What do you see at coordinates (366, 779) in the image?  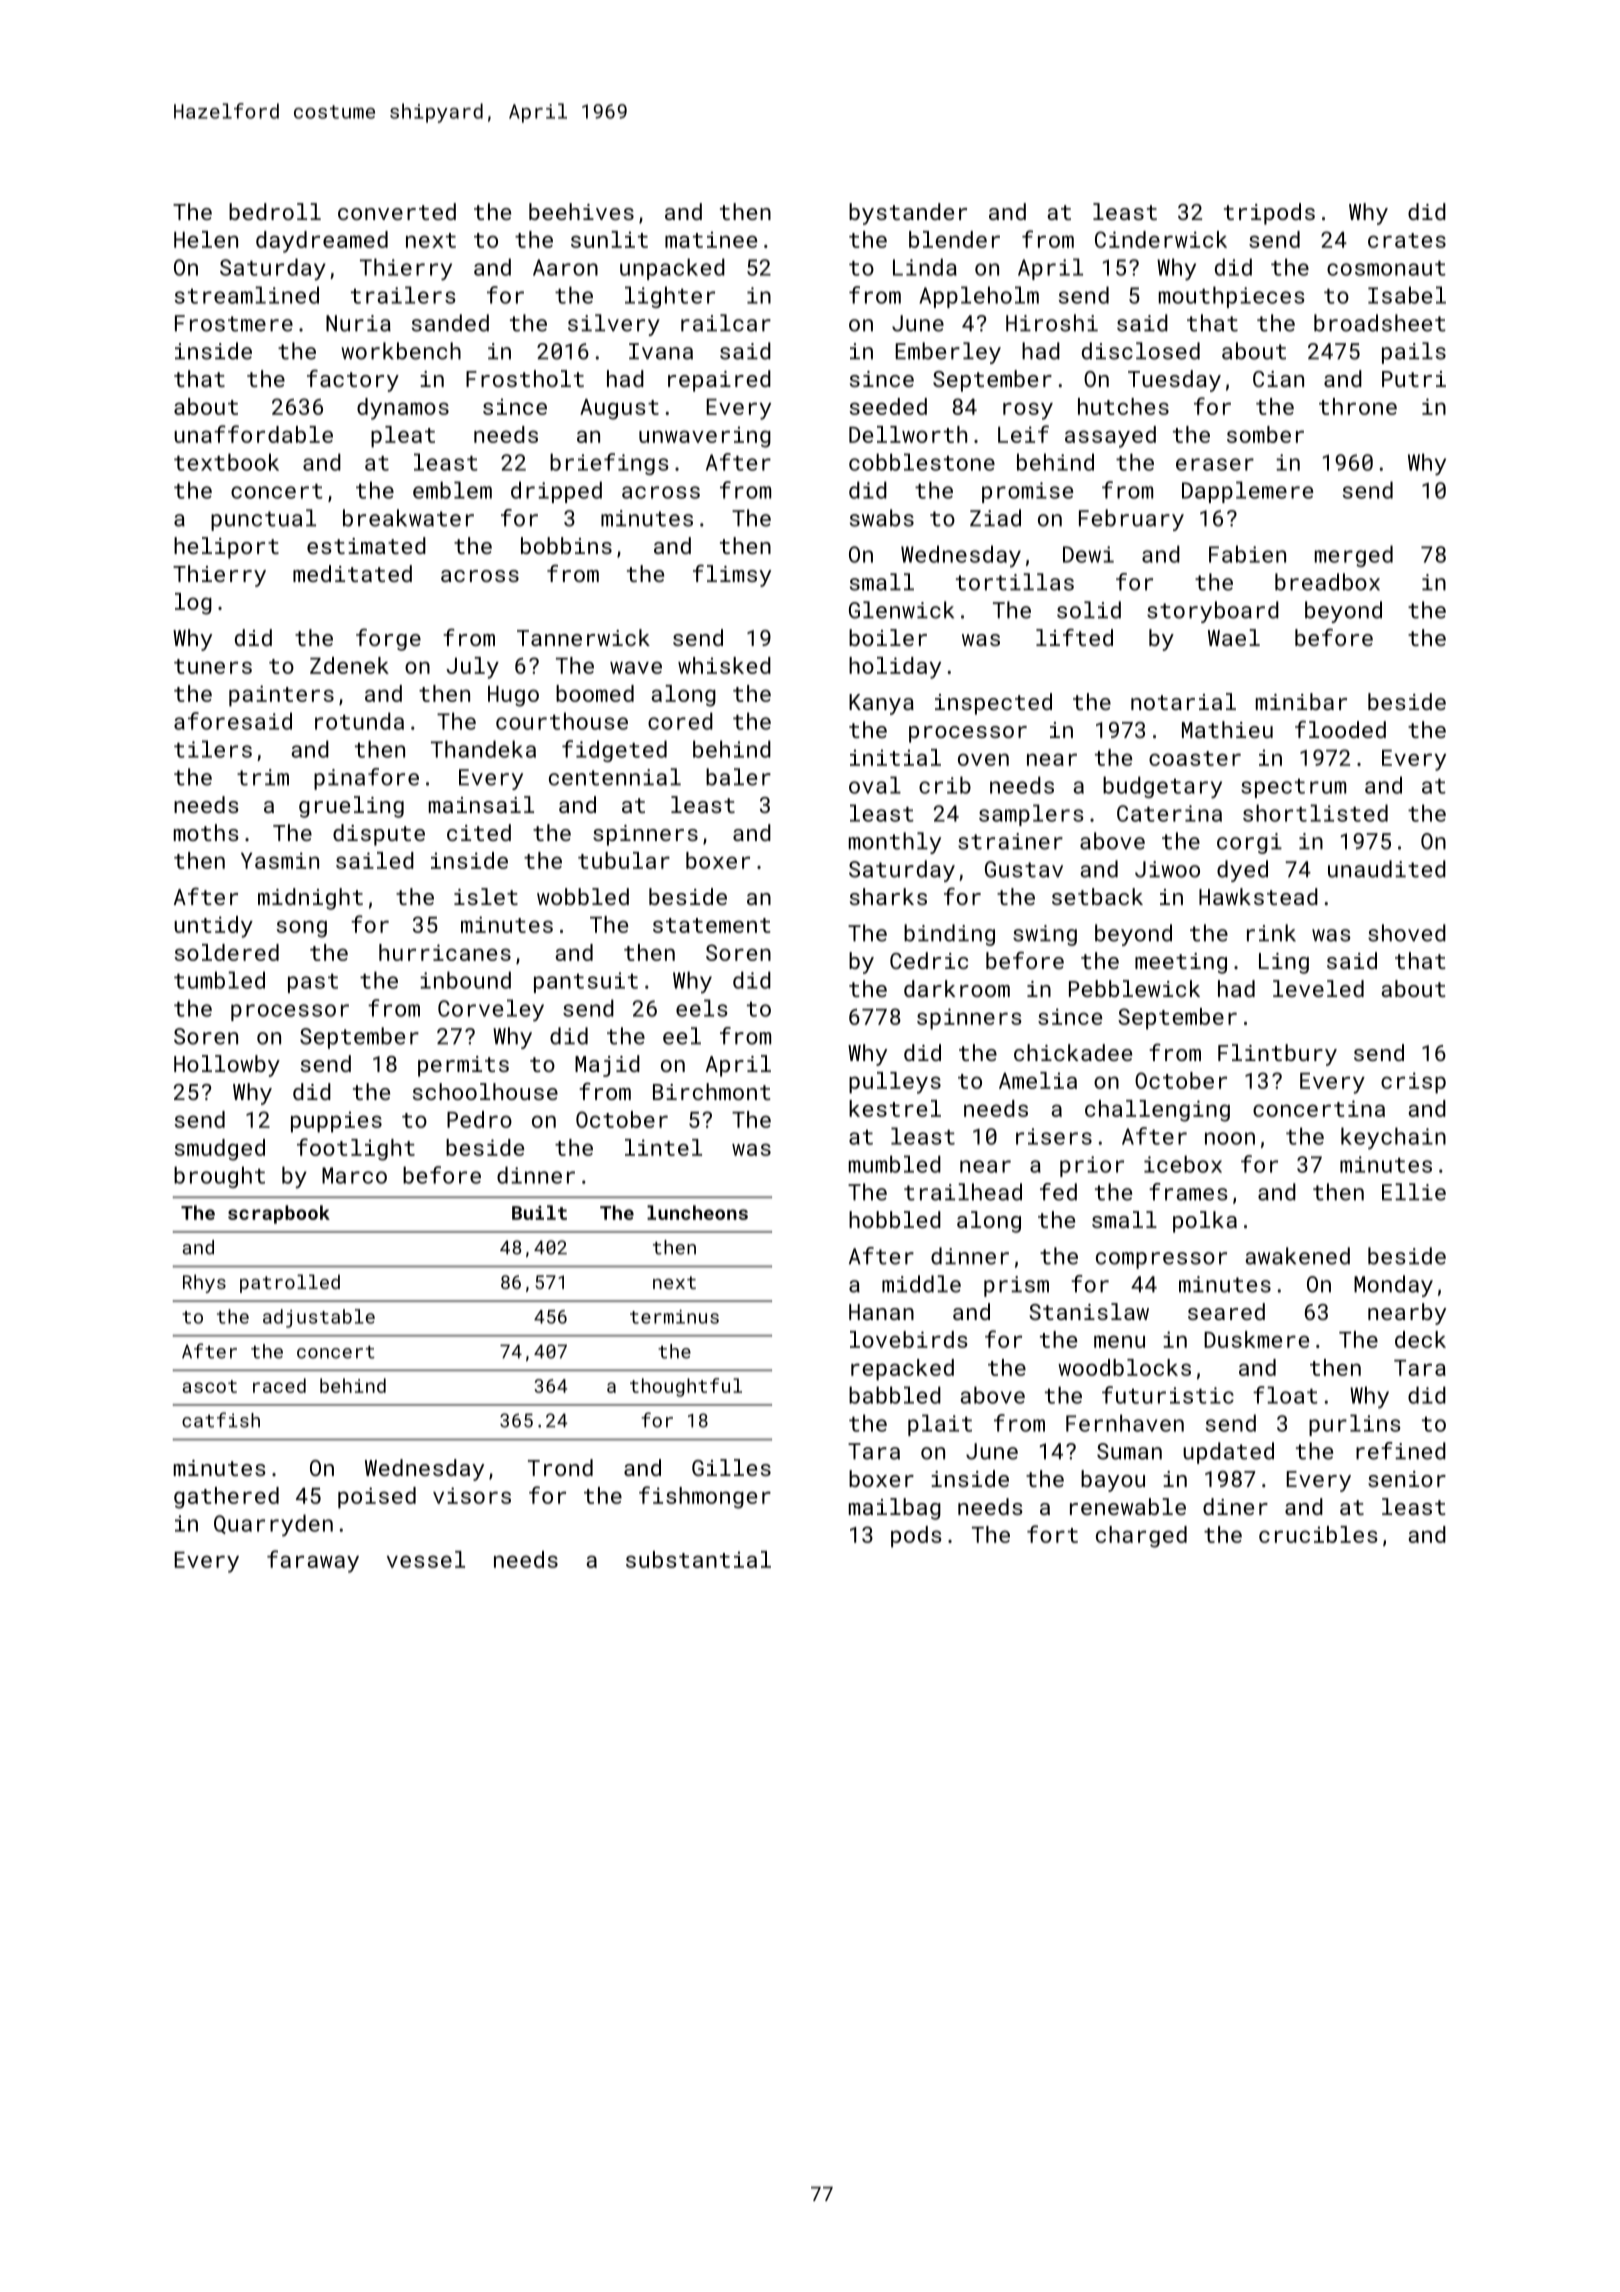 I see `pinafore` at bounding box center [366, 779].
